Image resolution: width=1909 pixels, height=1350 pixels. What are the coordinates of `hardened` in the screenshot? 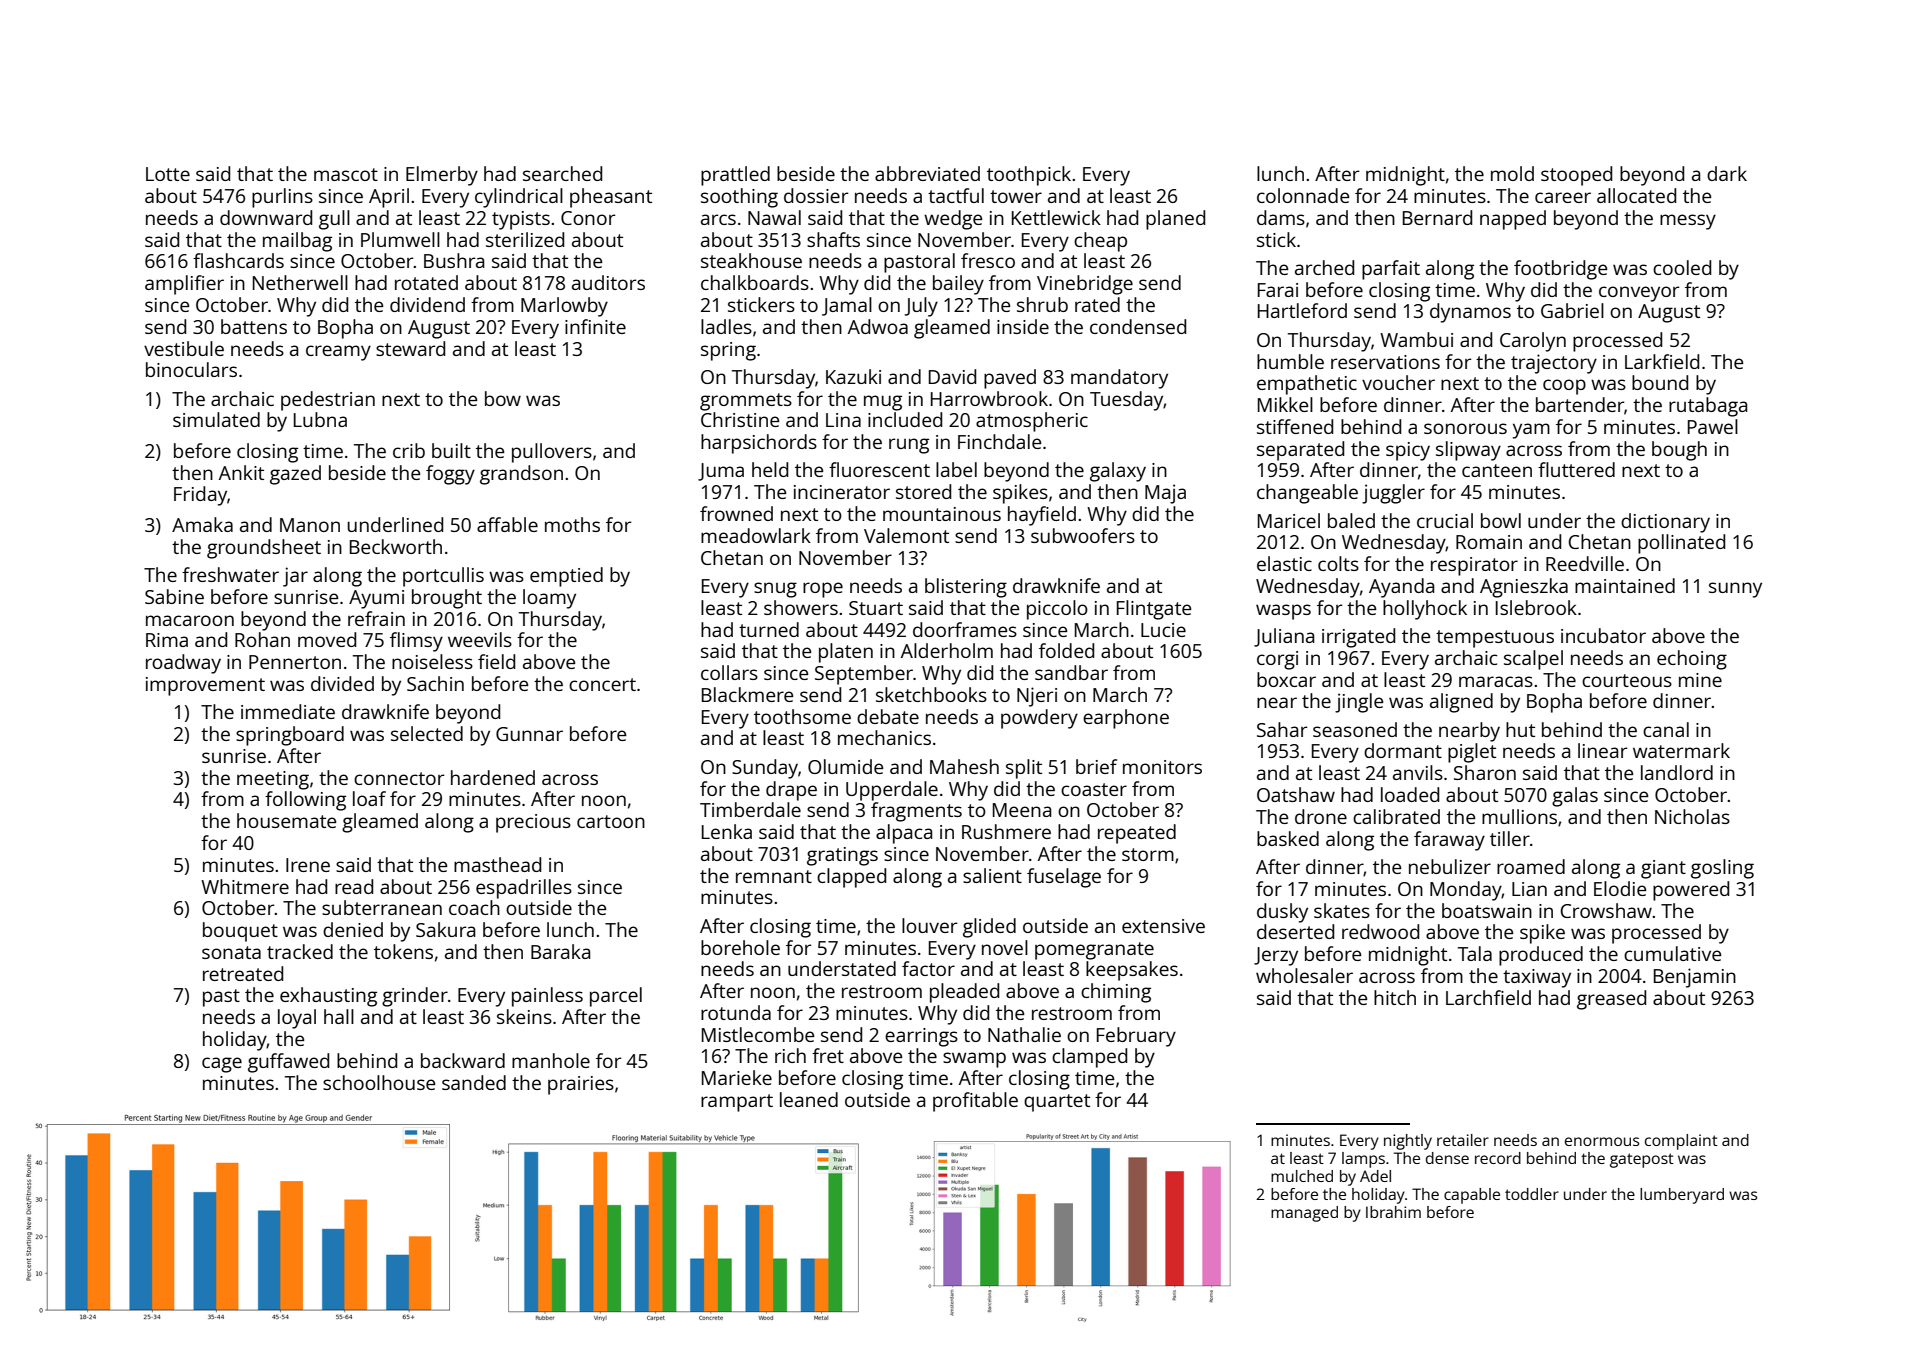 It's located at (493, 777).
